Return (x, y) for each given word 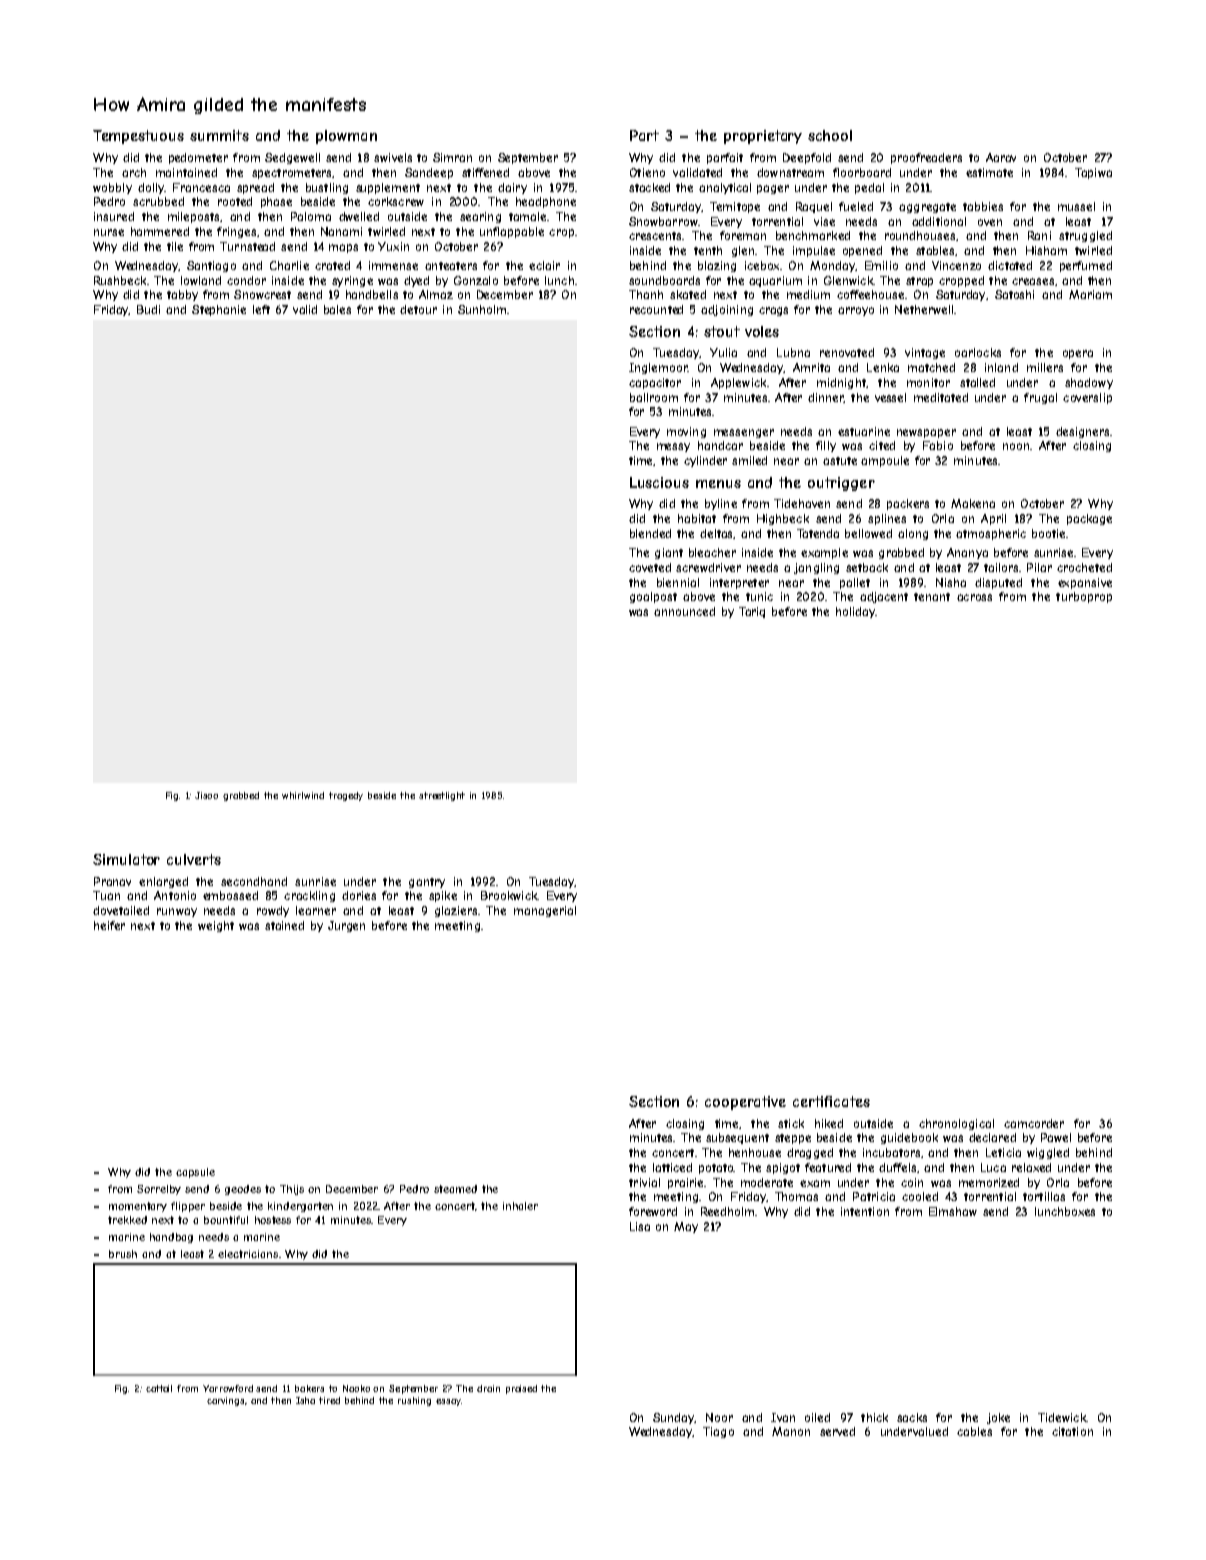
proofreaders (926, 158)
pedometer (198, 158)
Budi (148, 309)
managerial (545, 911)
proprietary (763, 137)
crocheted (1084, 567)
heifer (109, 925)
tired (329, 1400)
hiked (829, 1123)
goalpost (653, 597)
